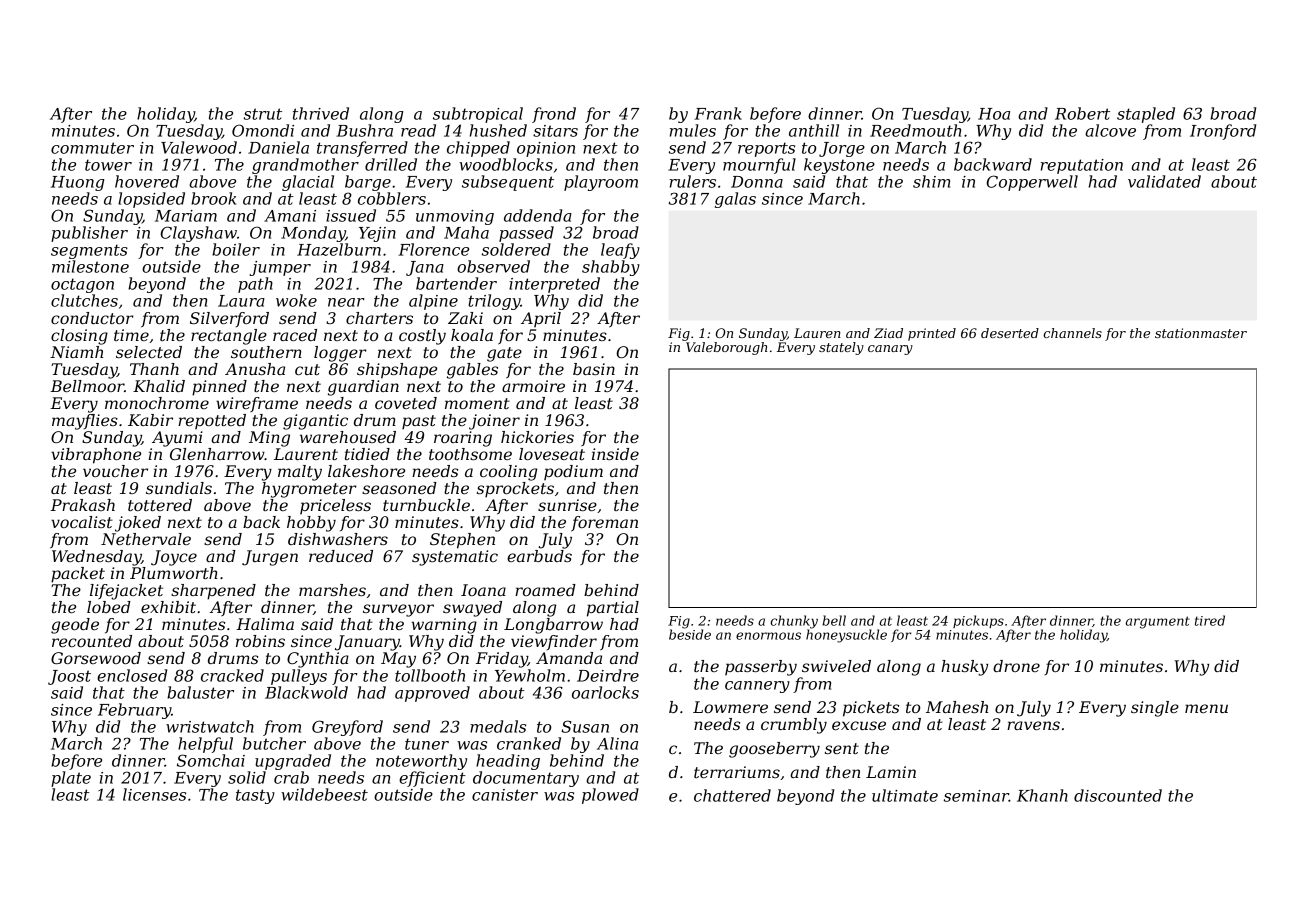  I want to click on stationmaster, so click(1201, 333).
